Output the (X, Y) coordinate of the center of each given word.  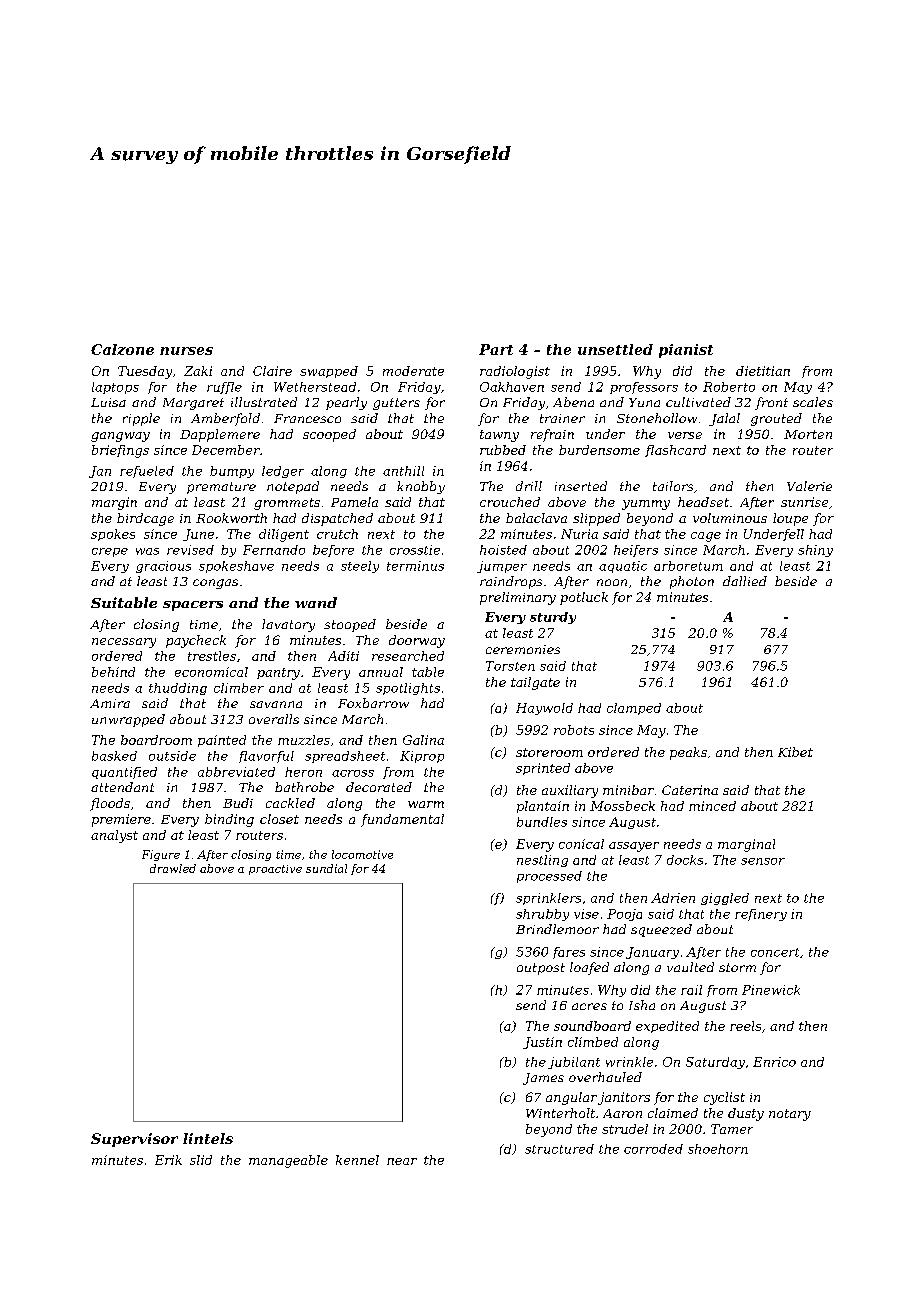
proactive (275, 870)
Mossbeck (622, 806)
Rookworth (231, 518)
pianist (686, 351)
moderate (413, 371)
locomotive (362, 854)
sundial (326, 868)
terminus (415, 566)
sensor (763, 861)
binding (229, 820)
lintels (208, 1138)
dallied (745, 581)
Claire (272, 371)
